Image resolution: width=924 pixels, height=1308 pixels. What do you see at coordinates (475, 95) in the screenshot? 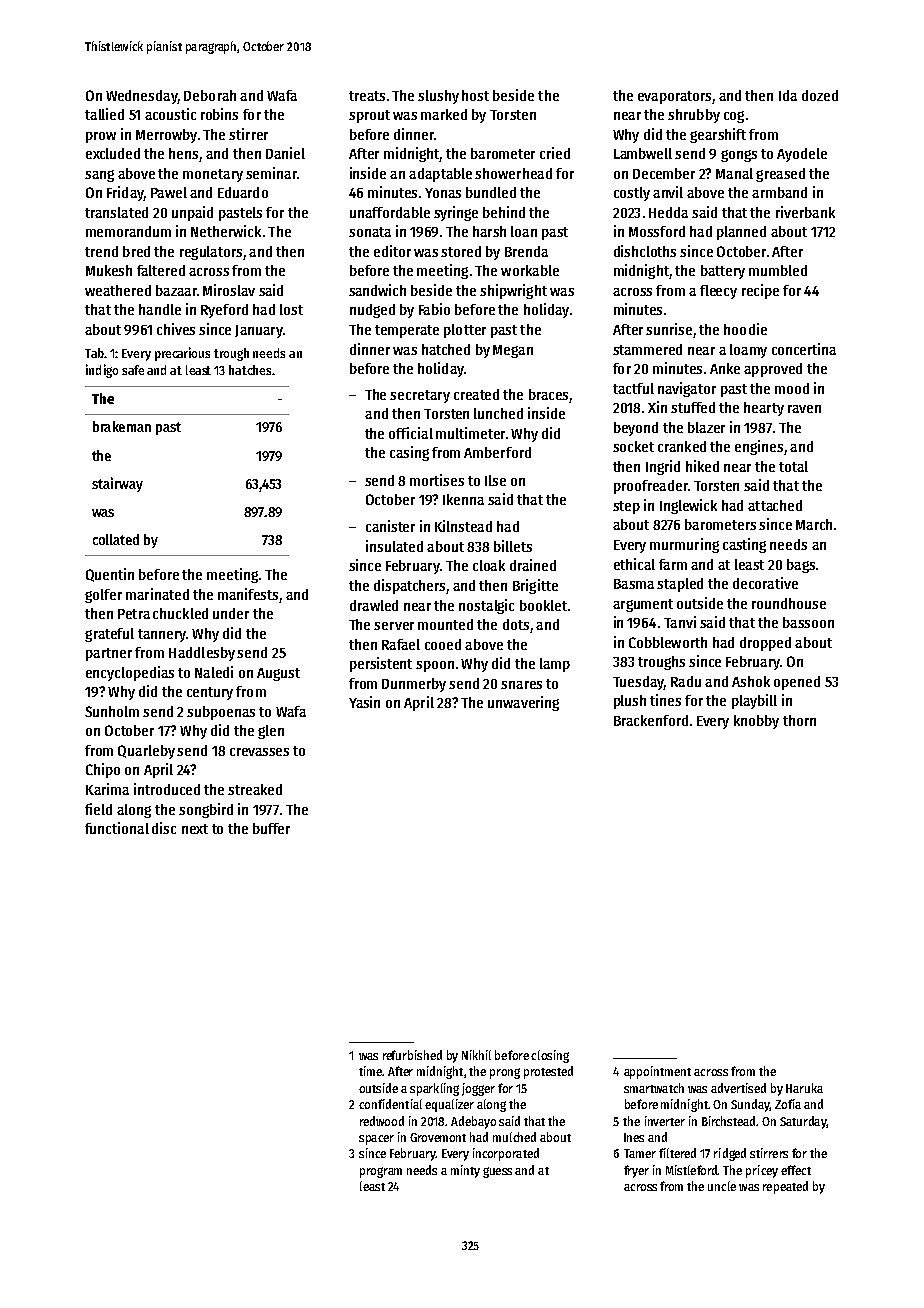
I see `host` at bounding box center [475, 95].
